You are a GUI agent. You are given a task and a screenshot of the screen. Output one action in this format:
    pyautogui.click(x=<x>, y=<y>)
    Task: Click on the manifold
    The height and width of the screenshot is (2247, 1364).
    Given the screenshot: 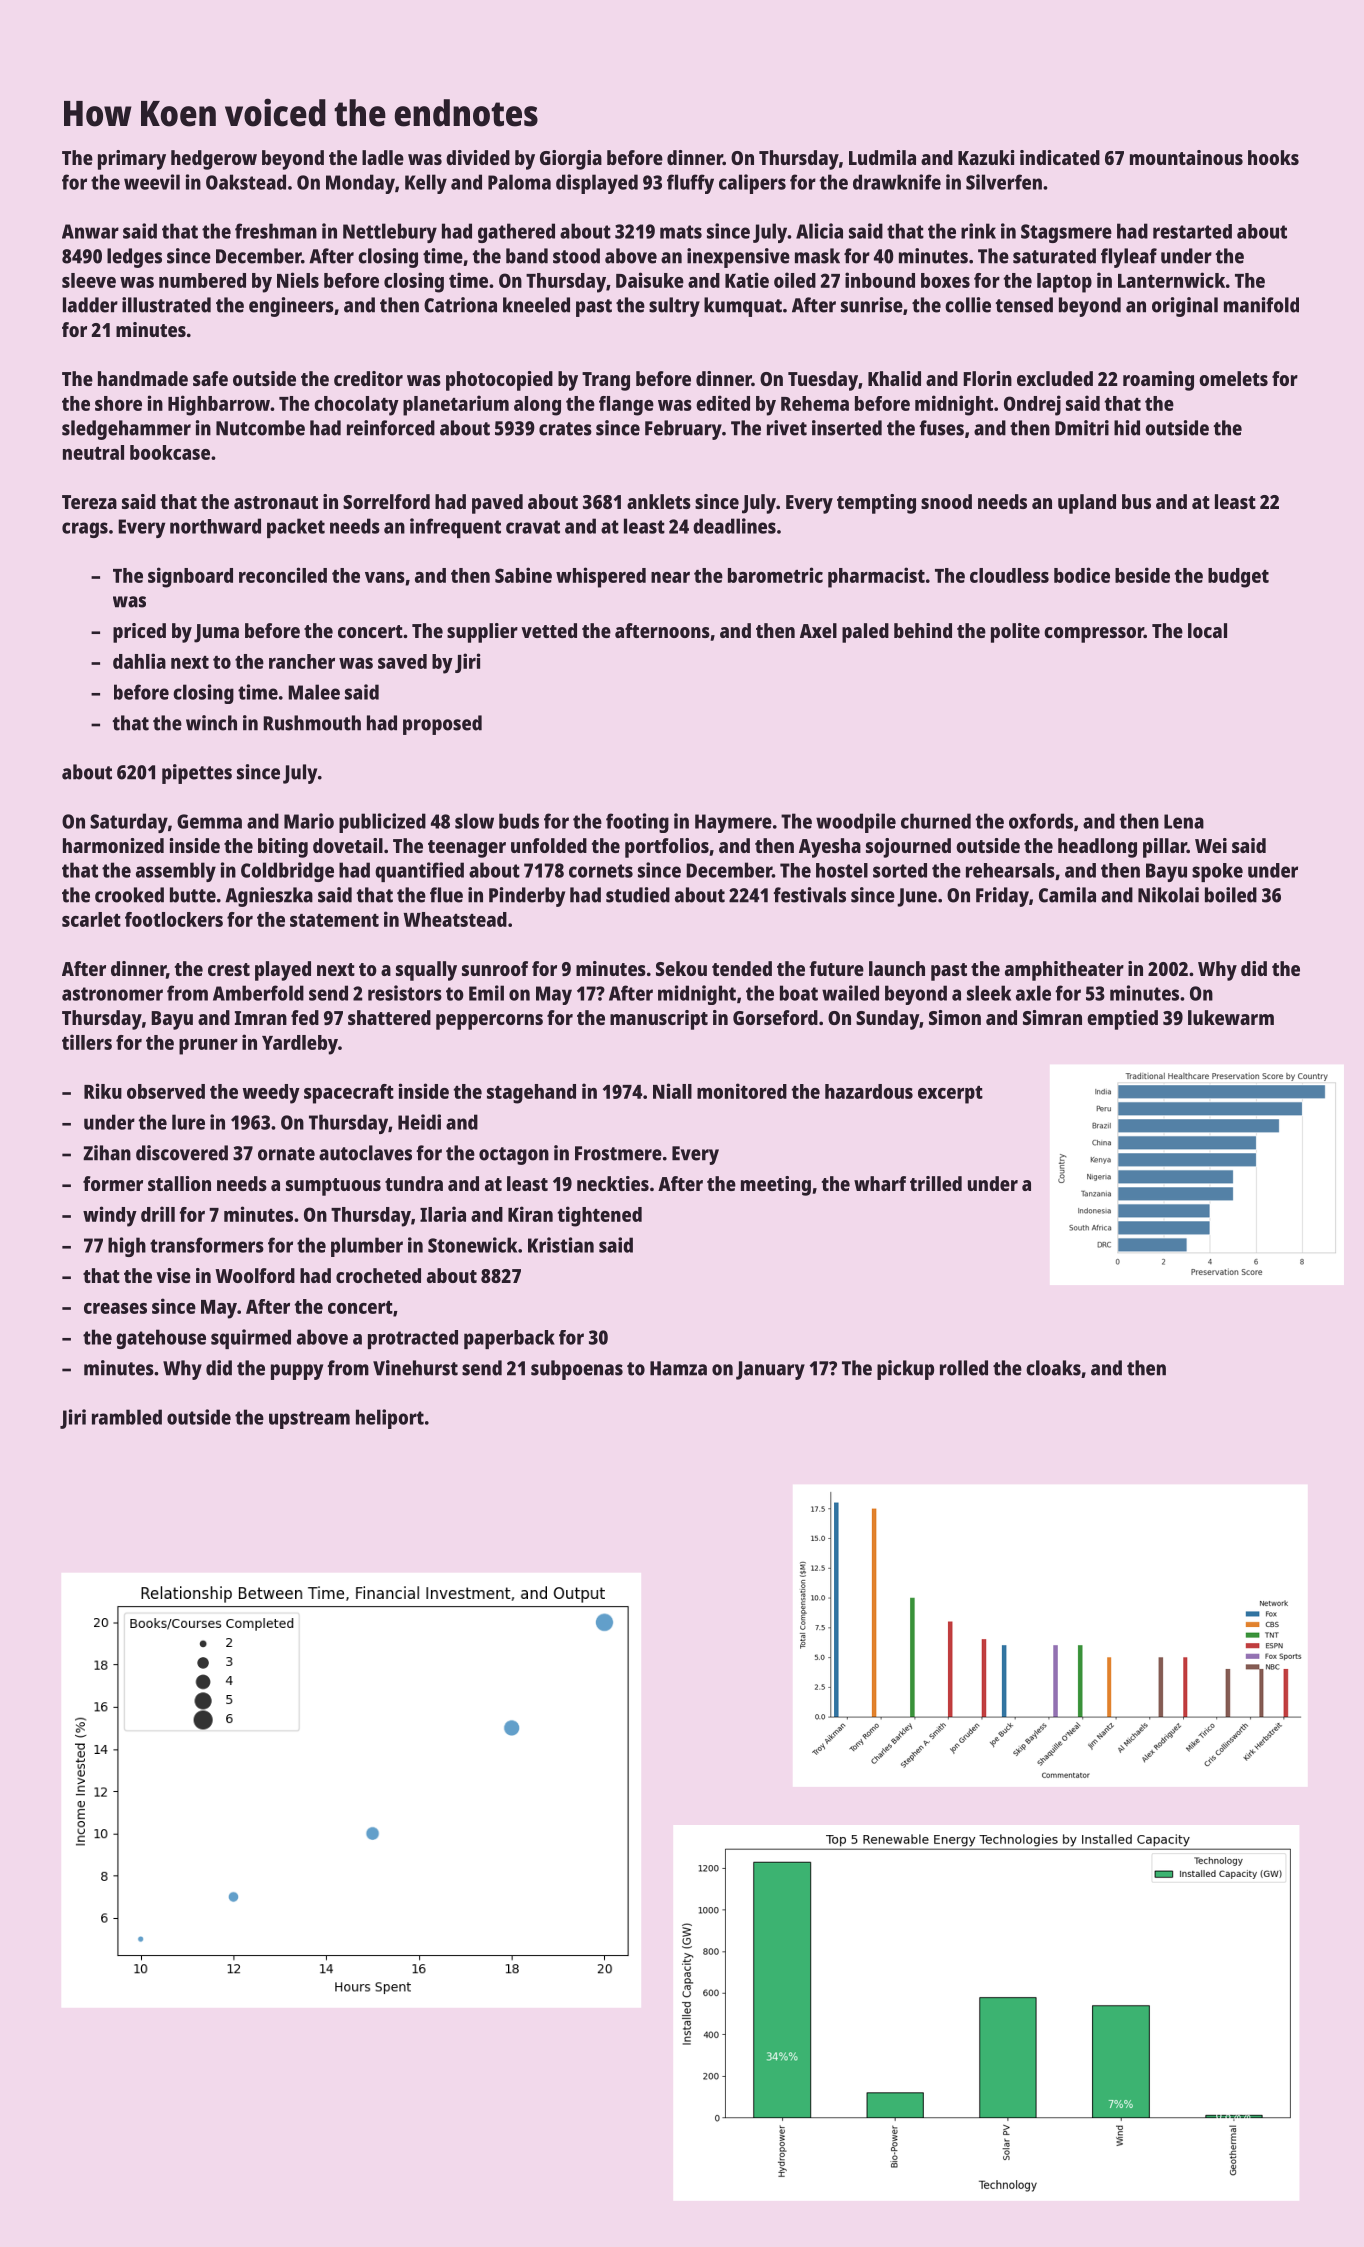 What is the action you would take?
    pyautogui.click(x=1261, y=305)
